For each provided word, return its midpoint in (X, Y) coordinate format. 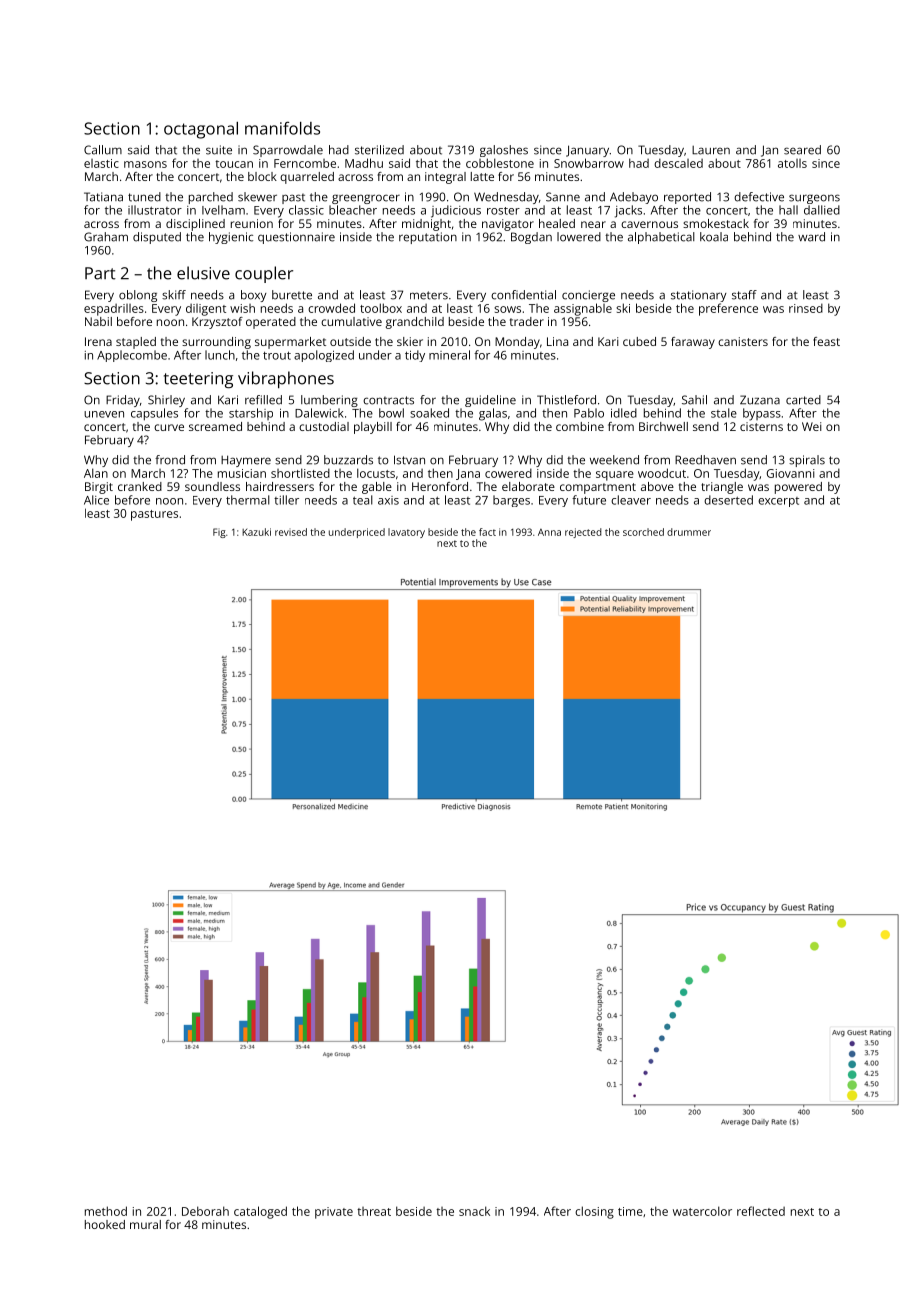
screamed (215, 426)
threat (374, 1211)
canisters (743, 341)
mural (145, 1224)
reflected (761, 1211)
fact (487, 532)
